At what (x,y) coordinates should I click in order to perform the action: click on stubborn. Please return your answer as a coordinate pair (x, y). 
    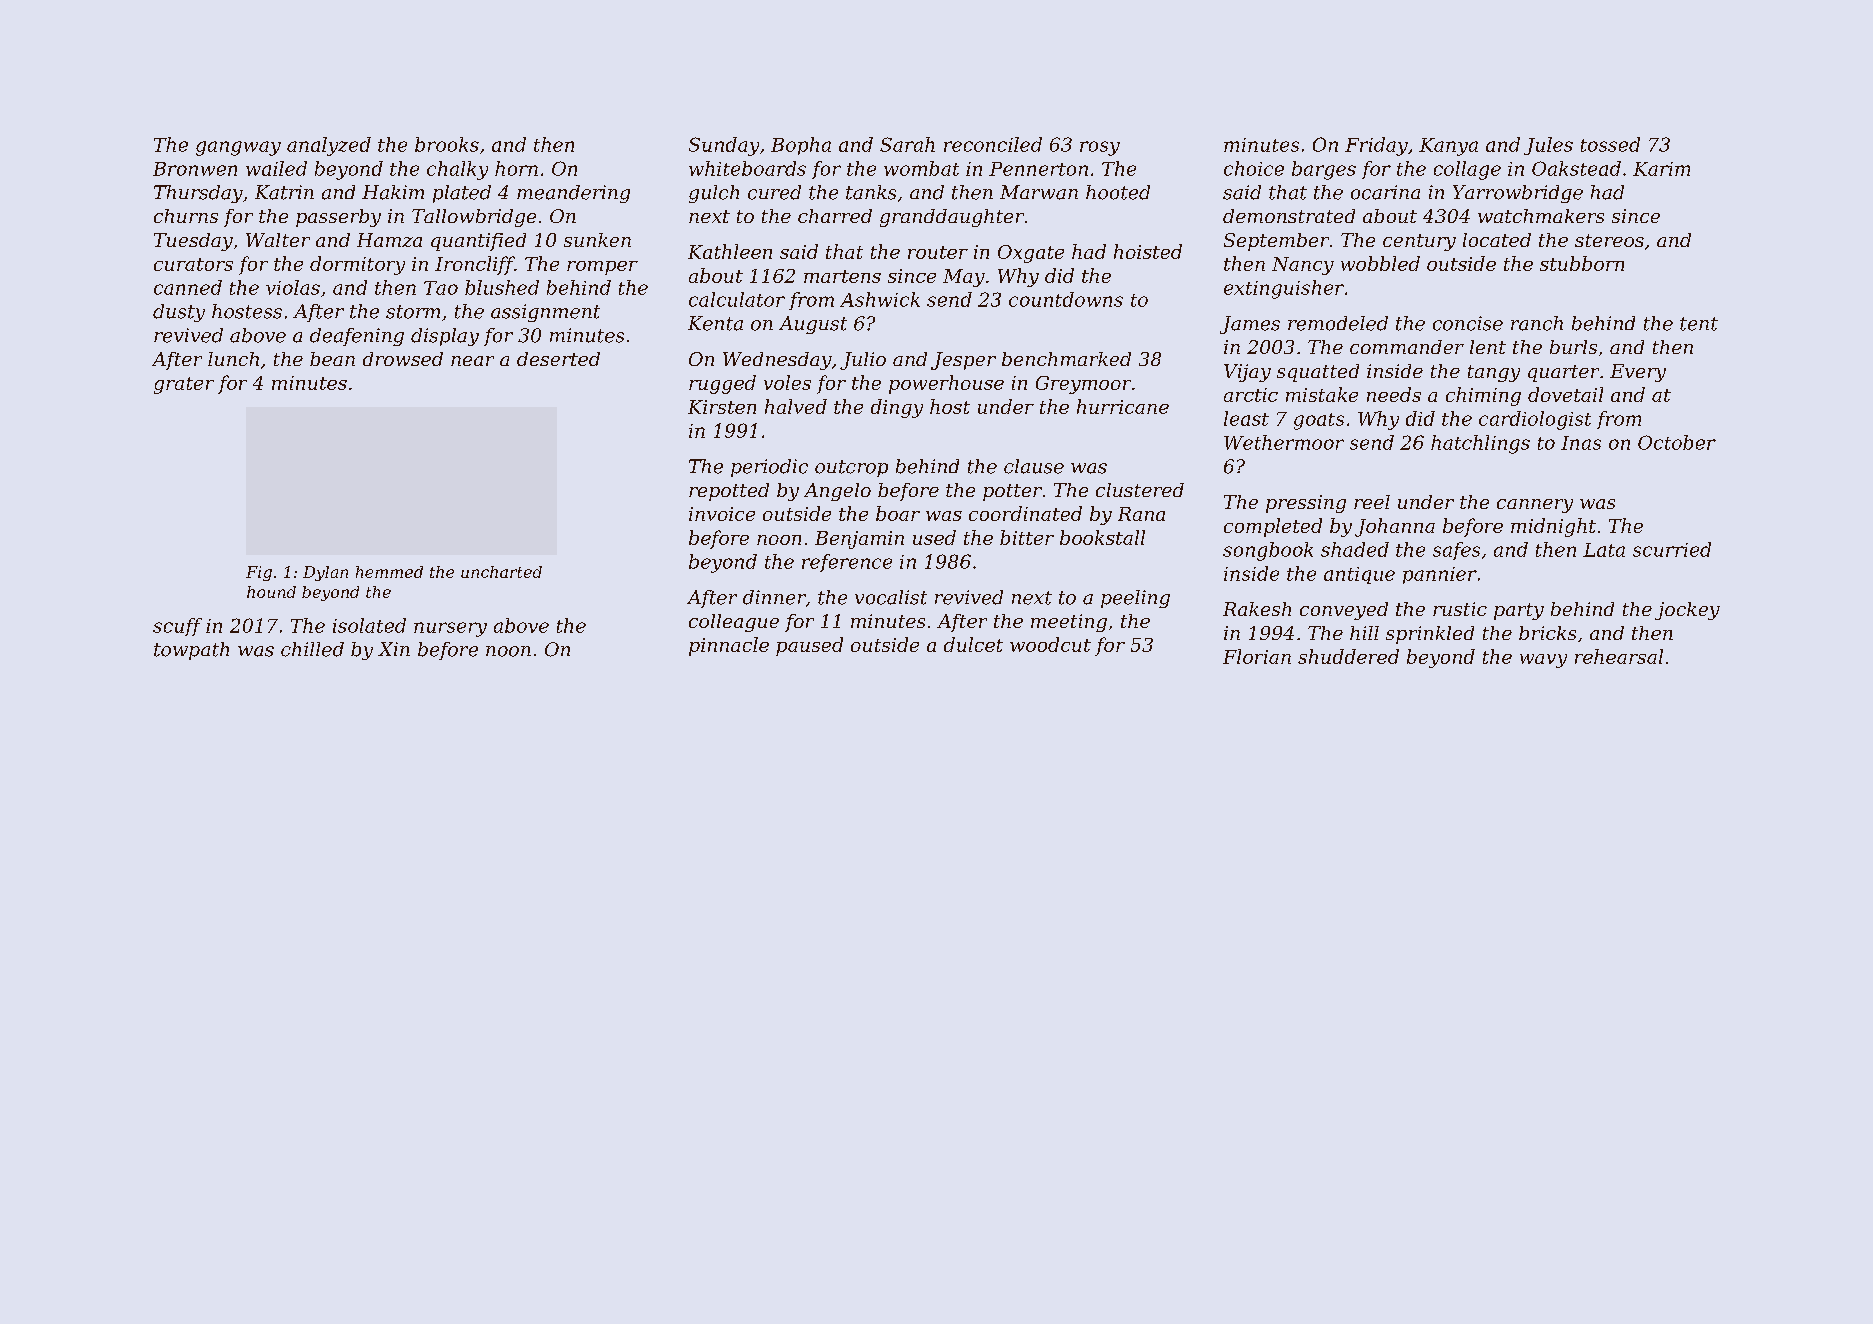
    Looking at the image, I should click on (1582, 263).
